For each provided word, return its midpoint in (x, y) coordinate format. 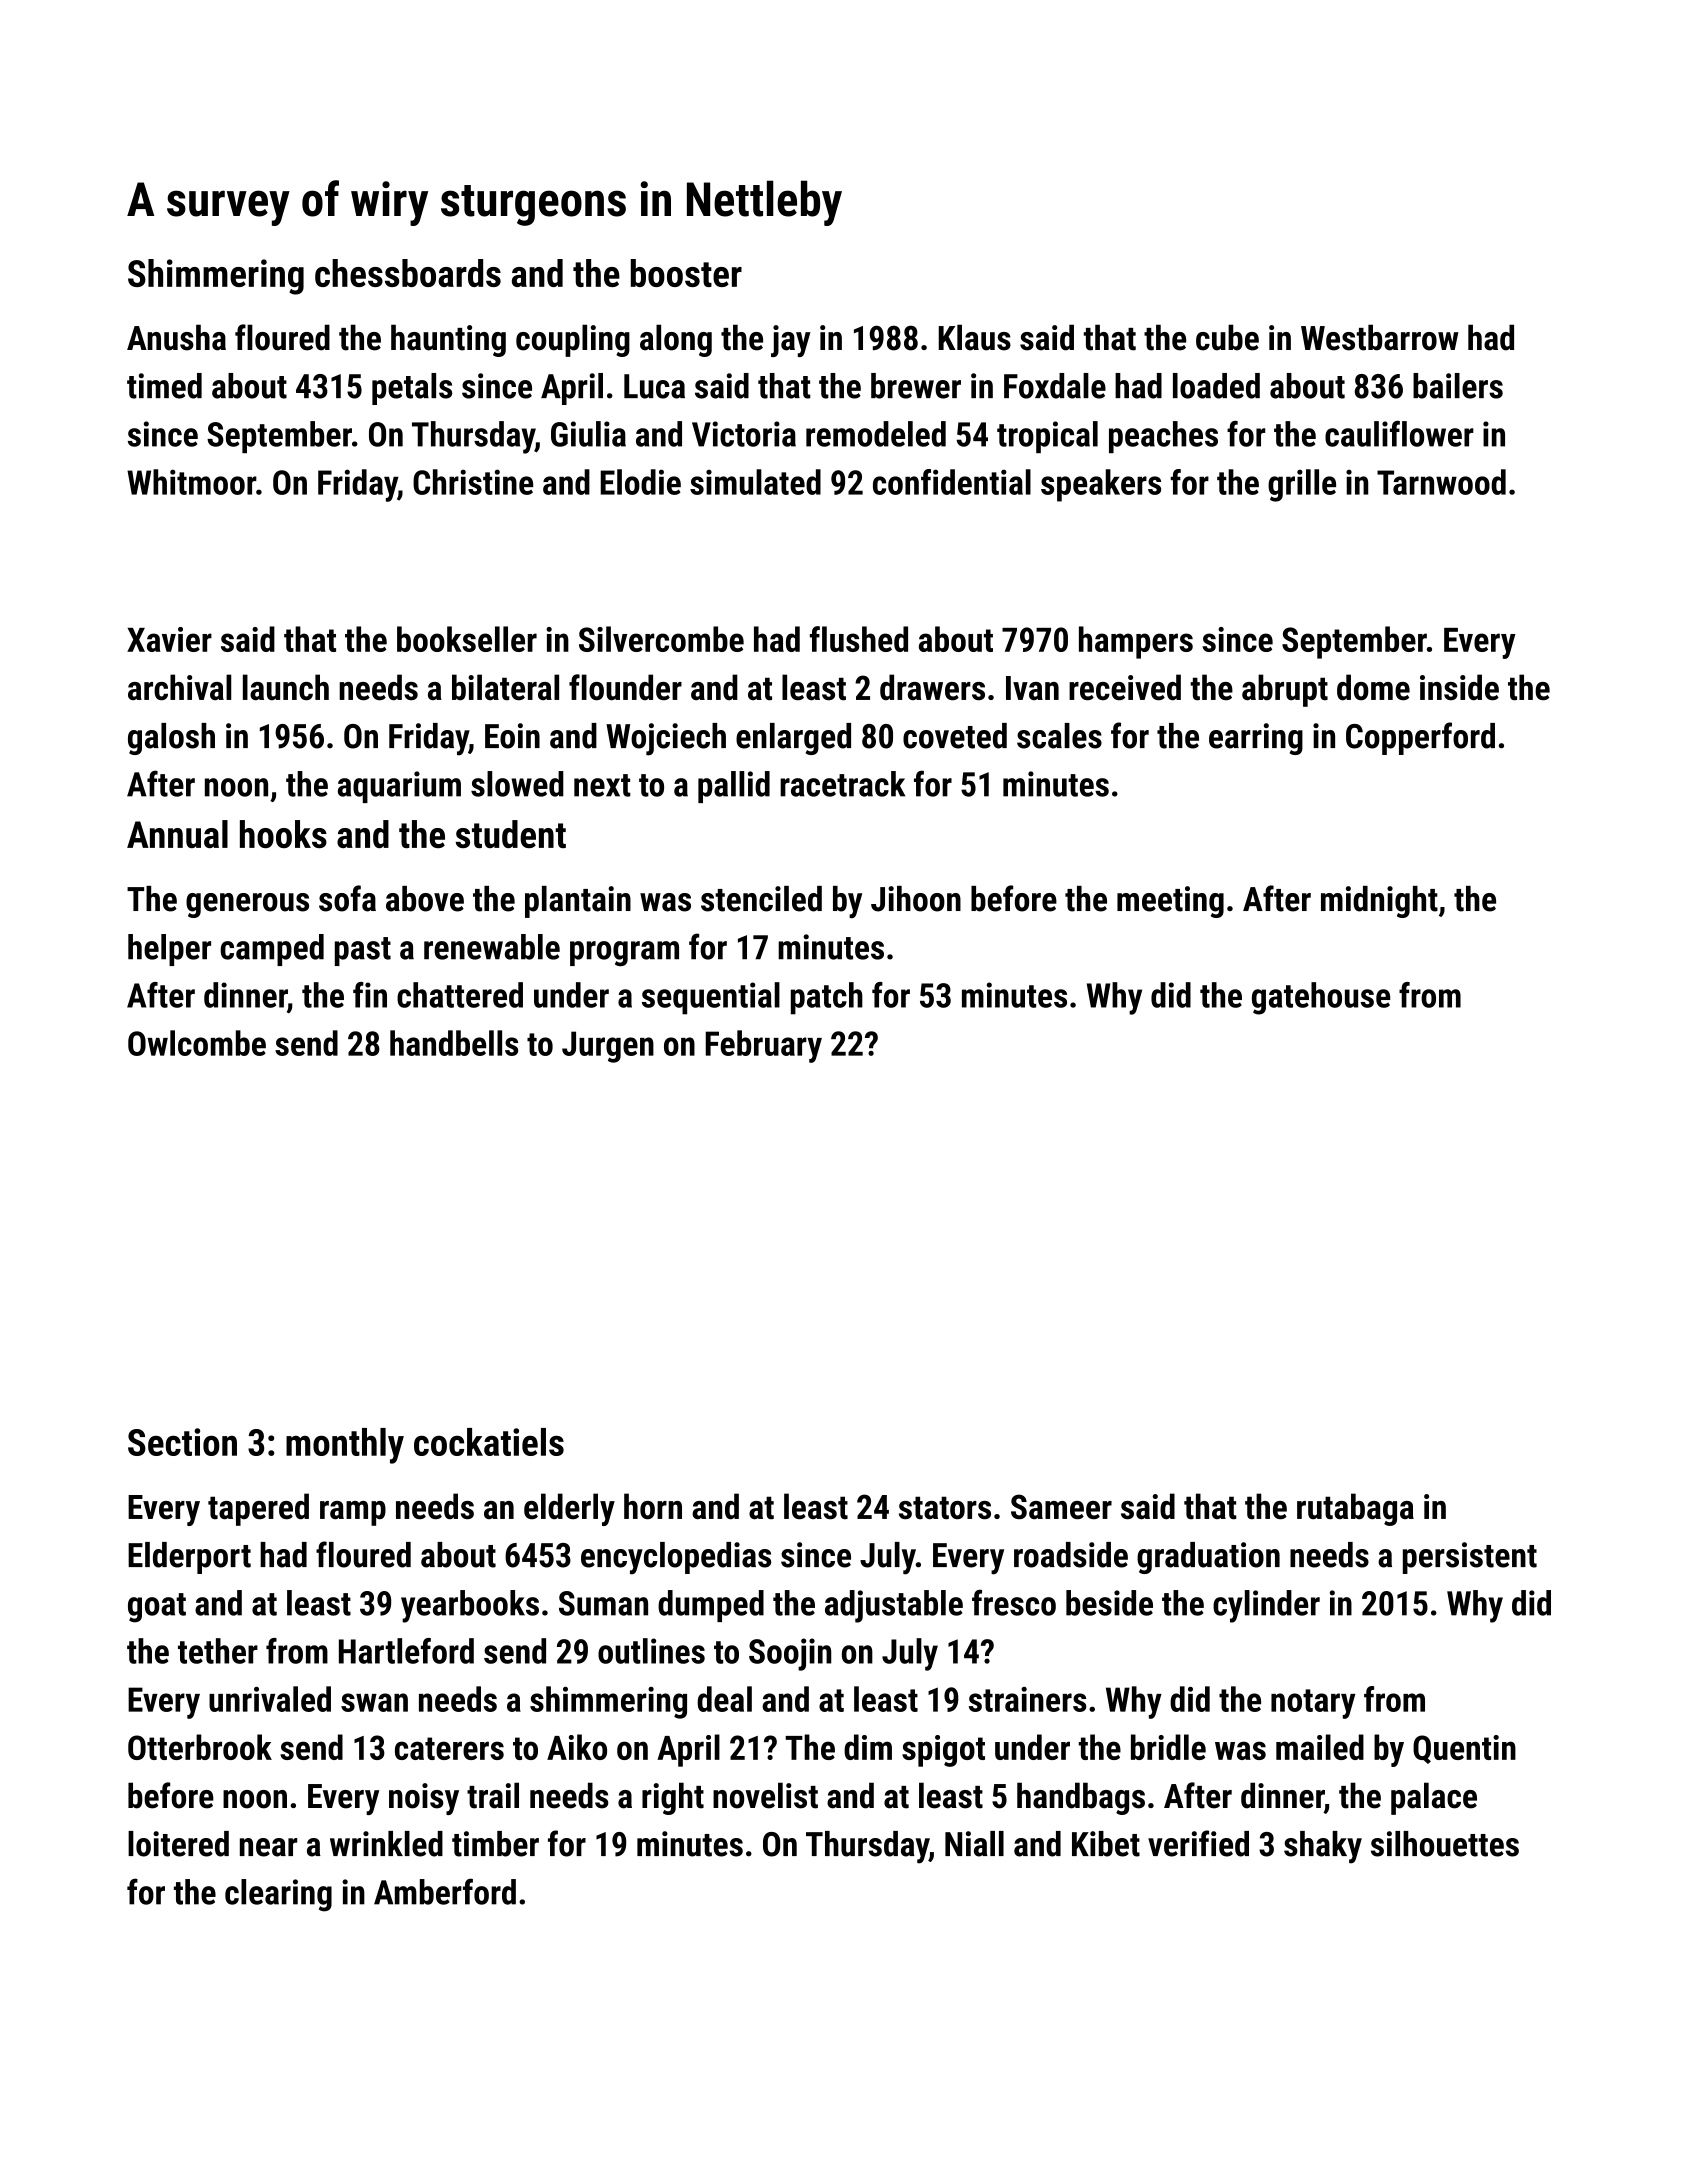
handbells (454, 1043)
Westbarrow (1380, 337)
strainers (1028, 1699)
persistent (1470, 1558)
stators (945, 1508)
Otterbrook (200, 1747)
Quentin (1464, 1749)
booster (686, 273)
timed (164, 386)
